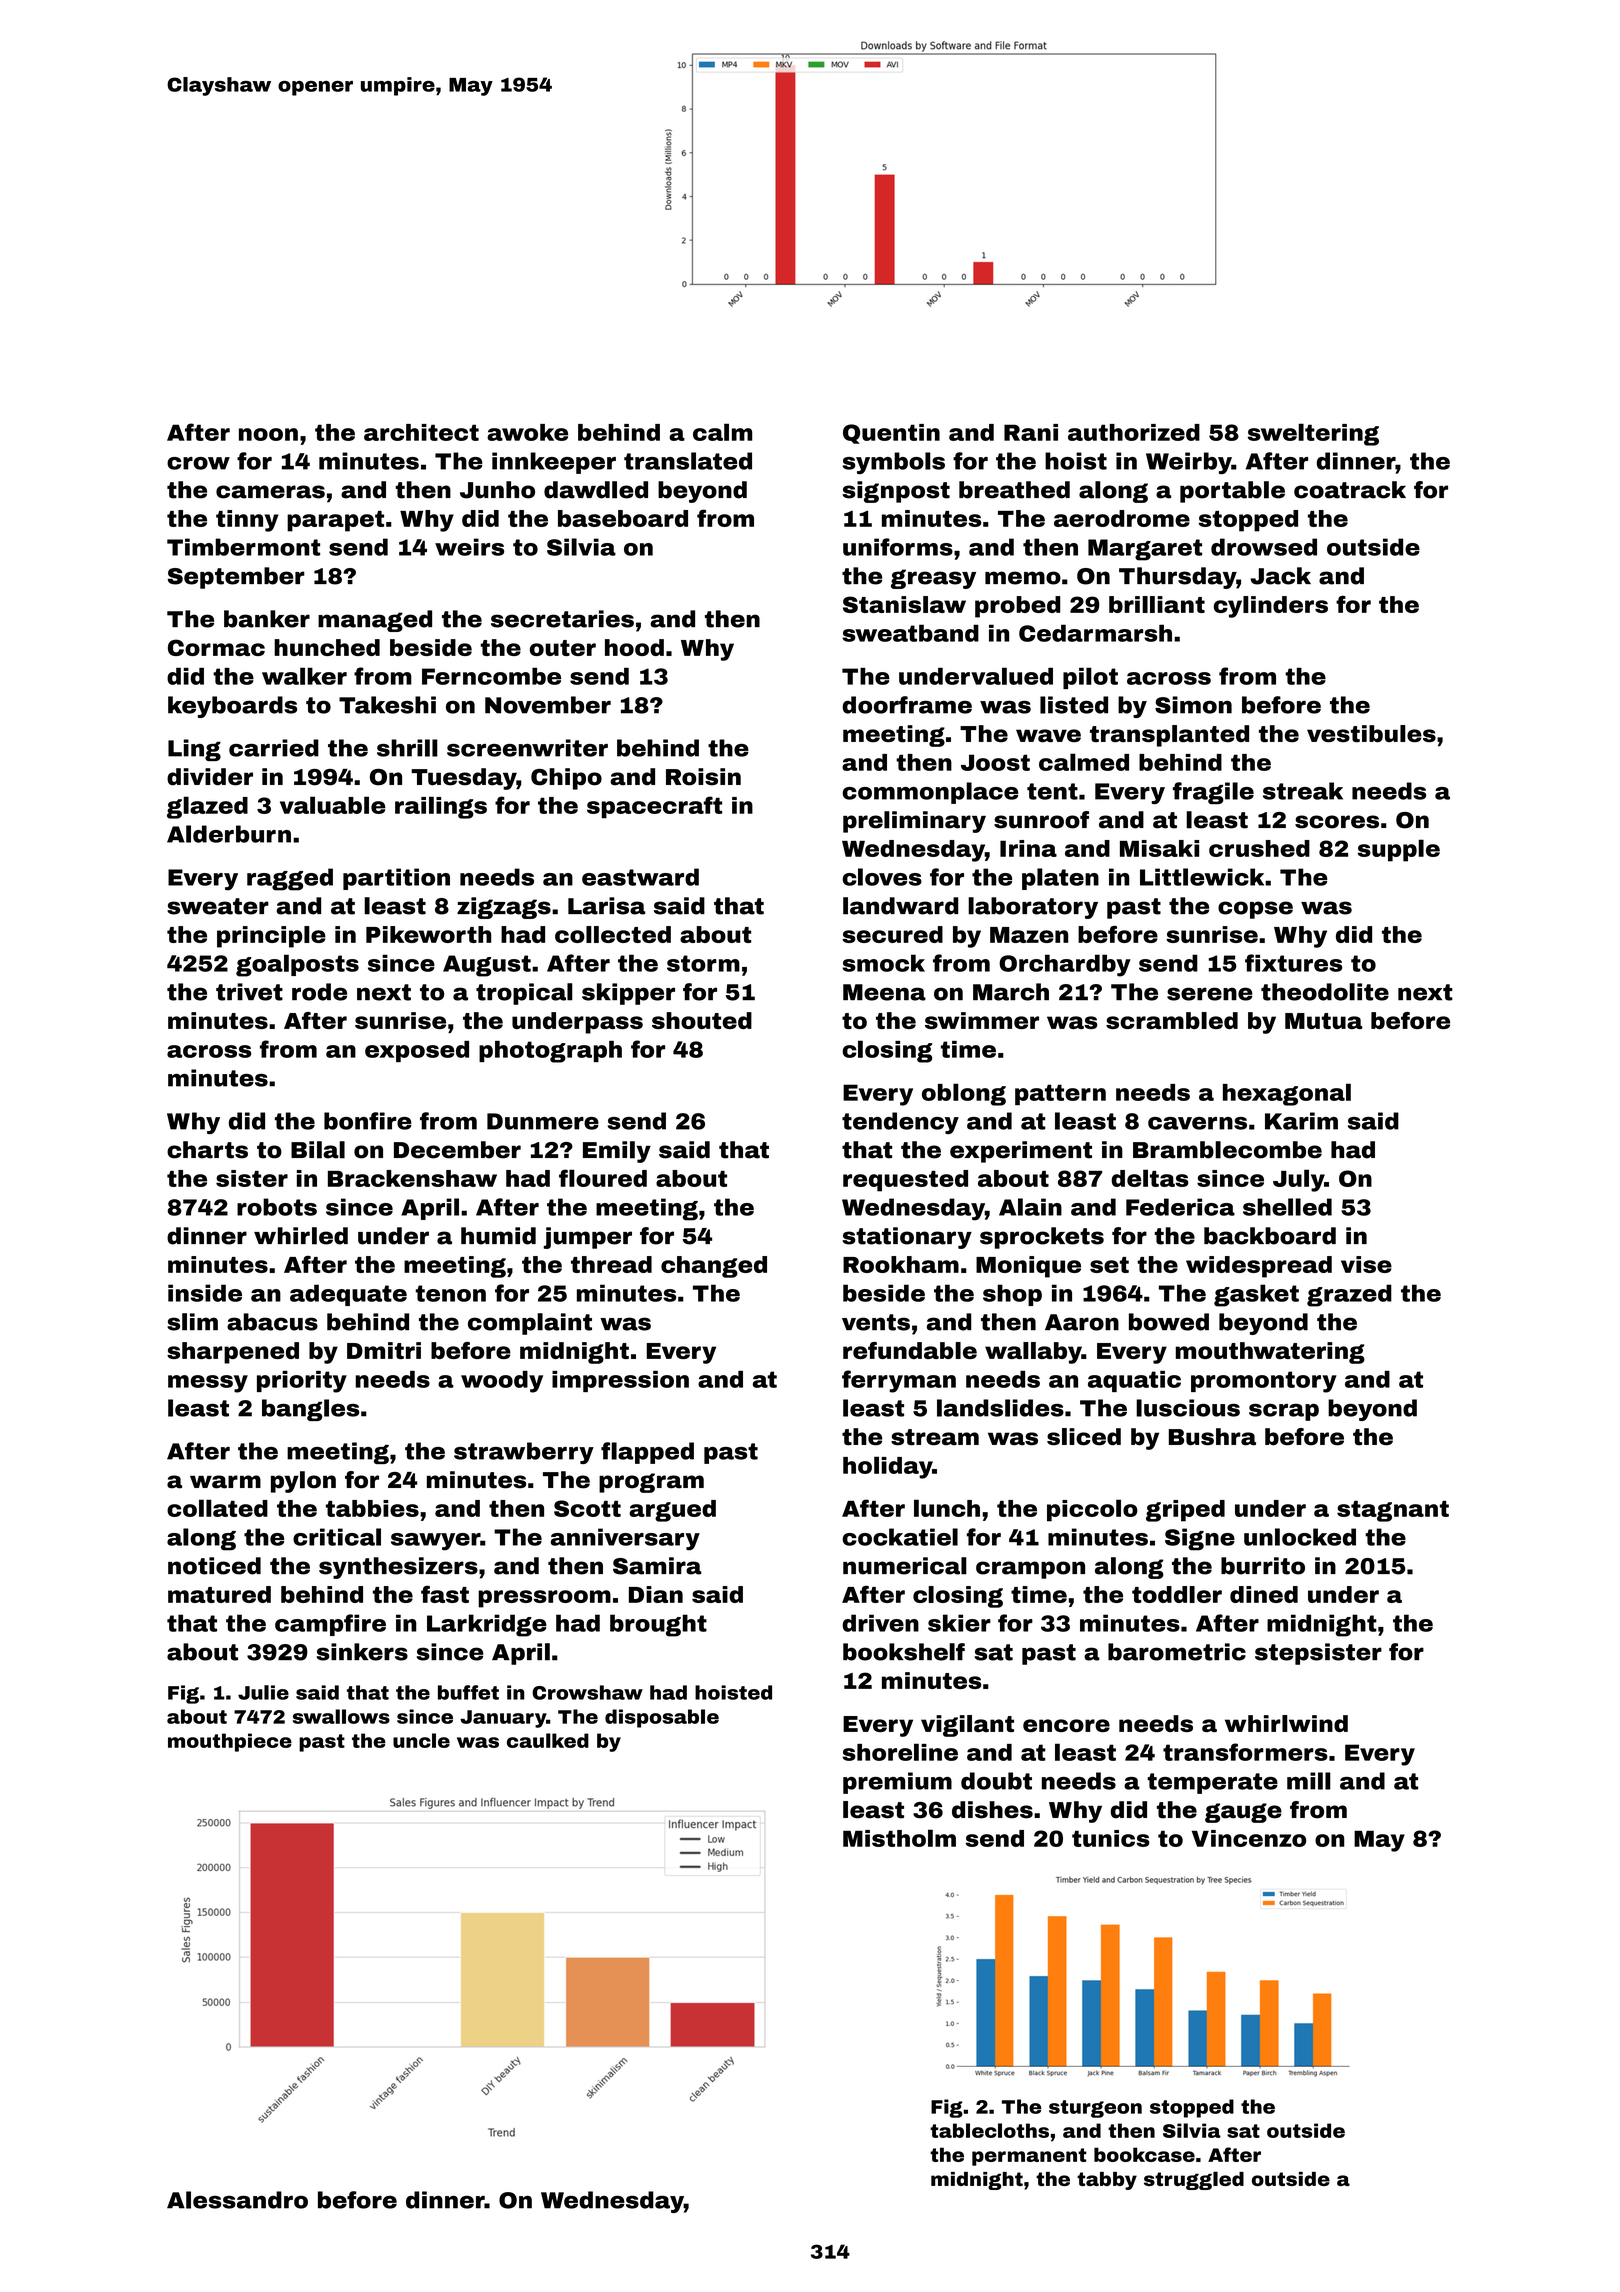  Describe the element at coordinates (491, 676) in the image. I see `Ferncombe` at that location.
